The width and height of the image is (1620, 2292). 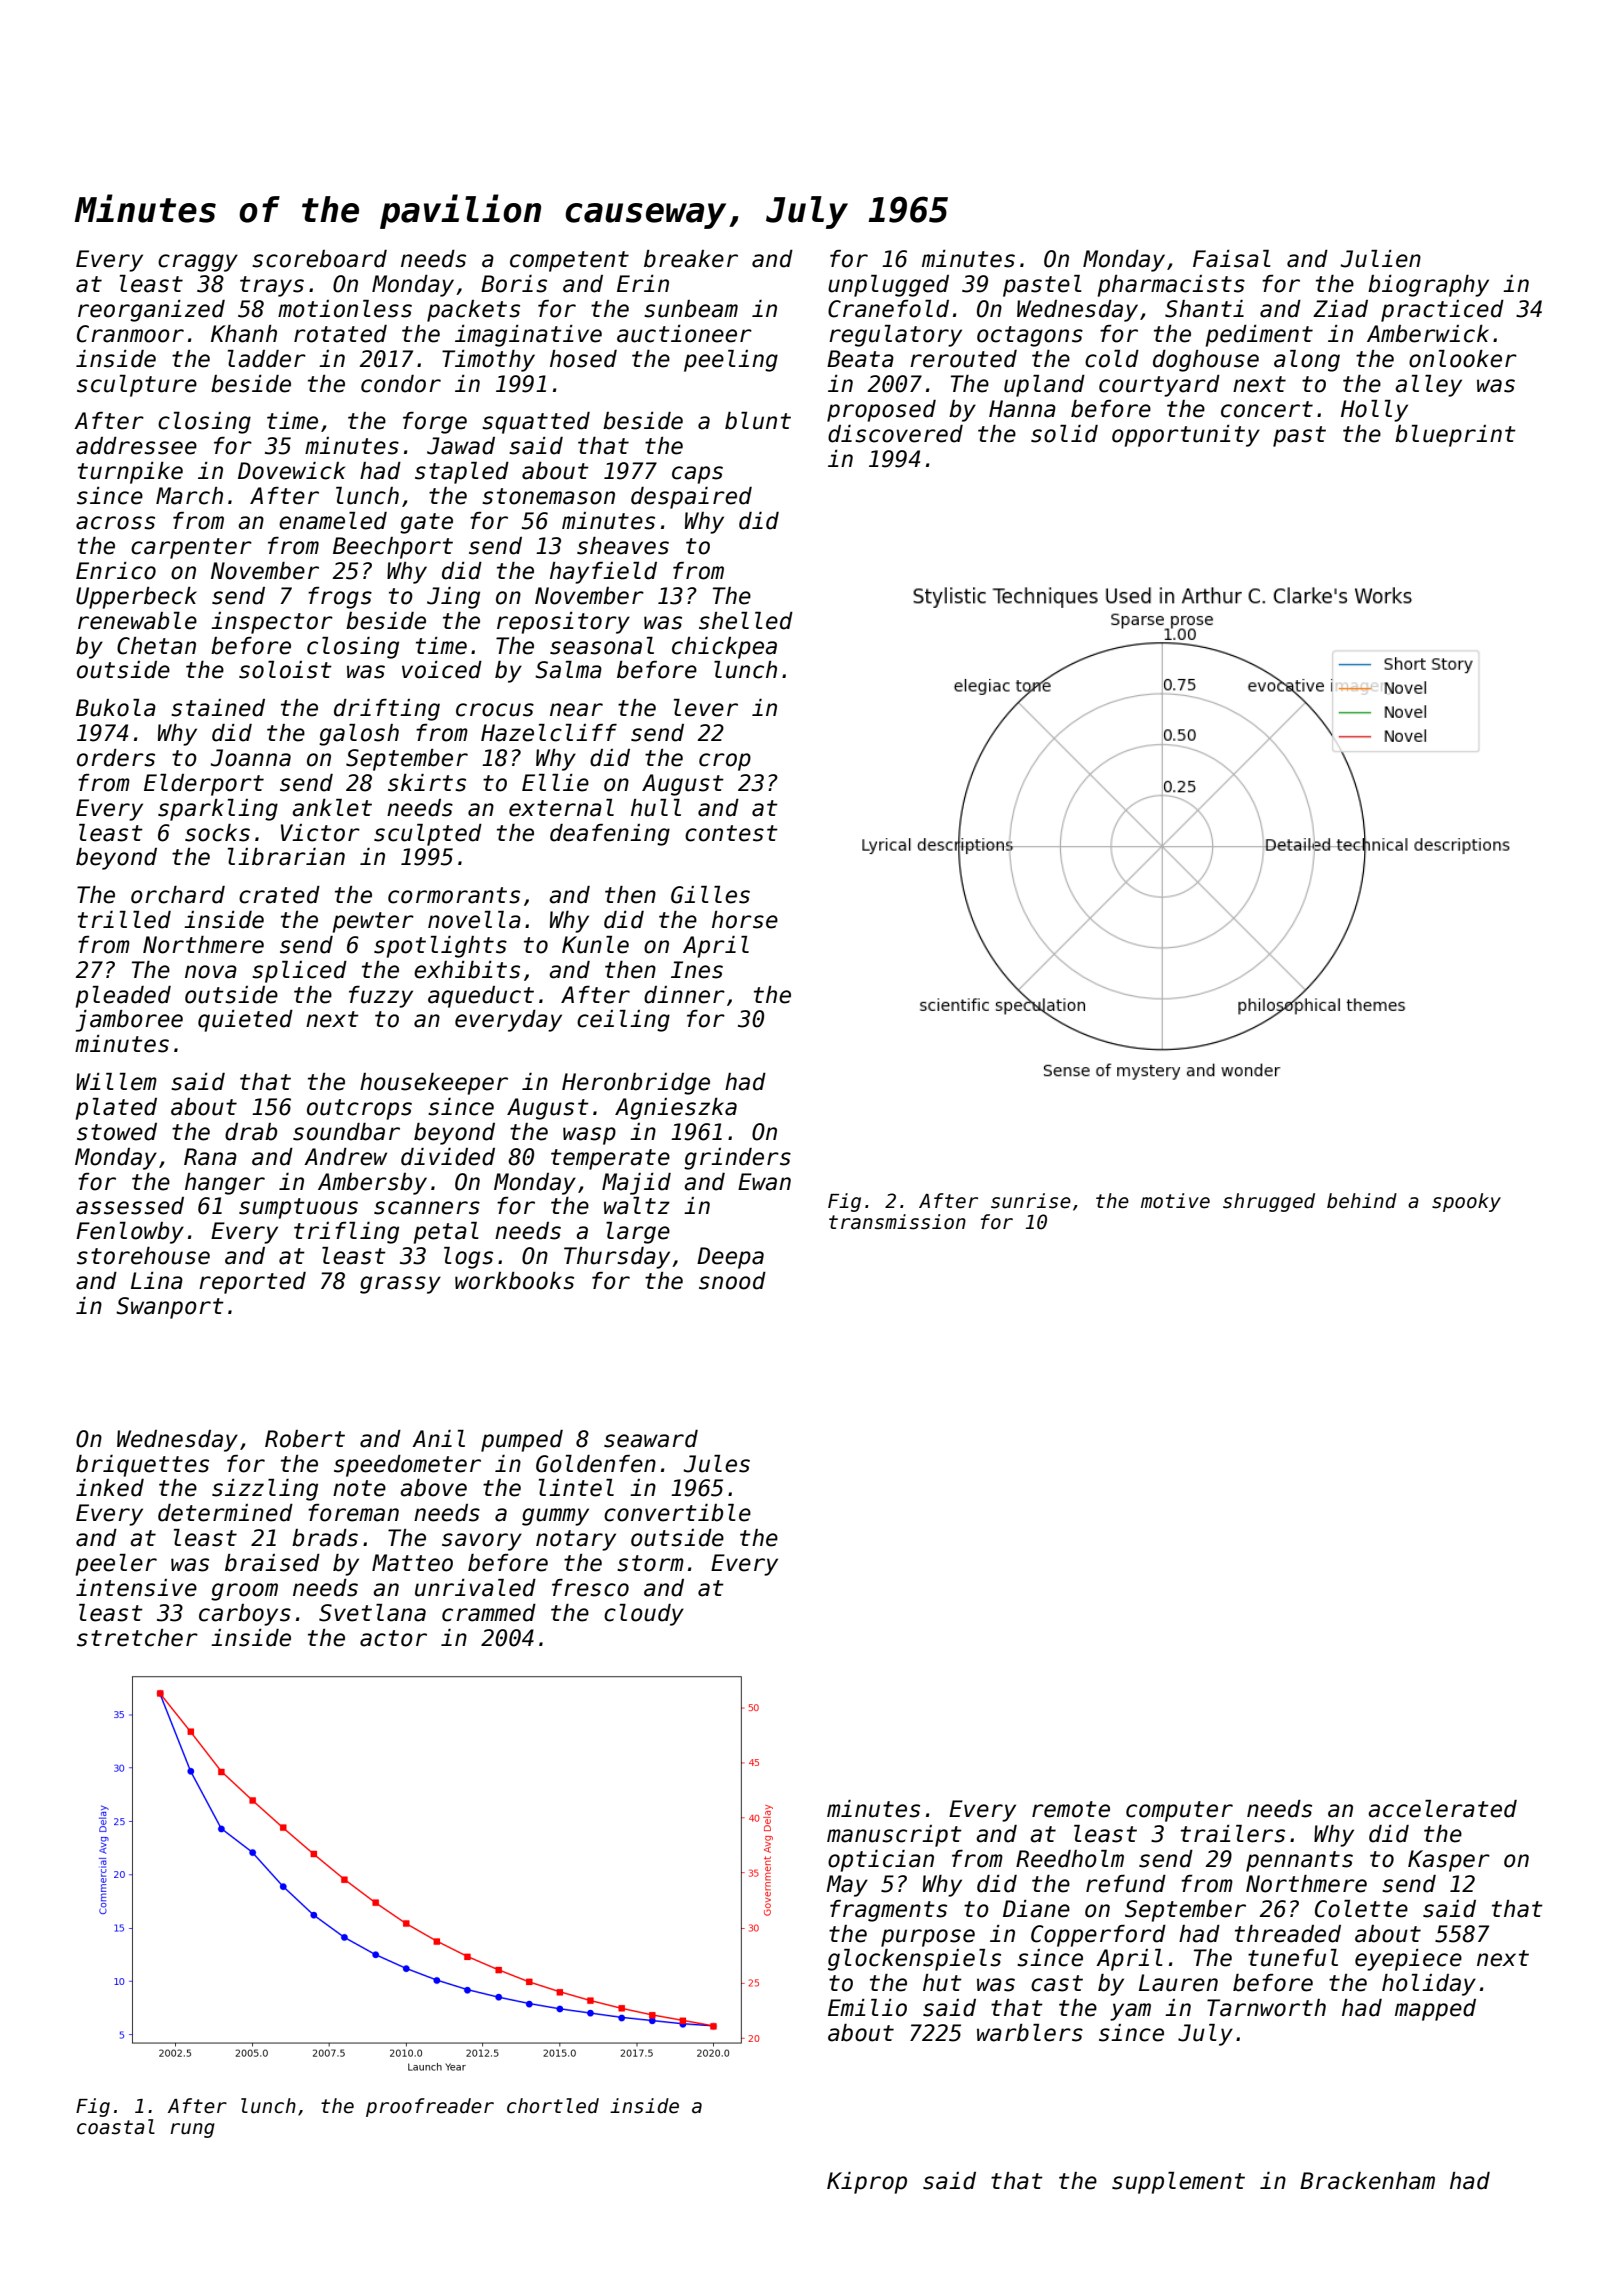 I want to click on Shanti, so click(x=1204, y=309).
